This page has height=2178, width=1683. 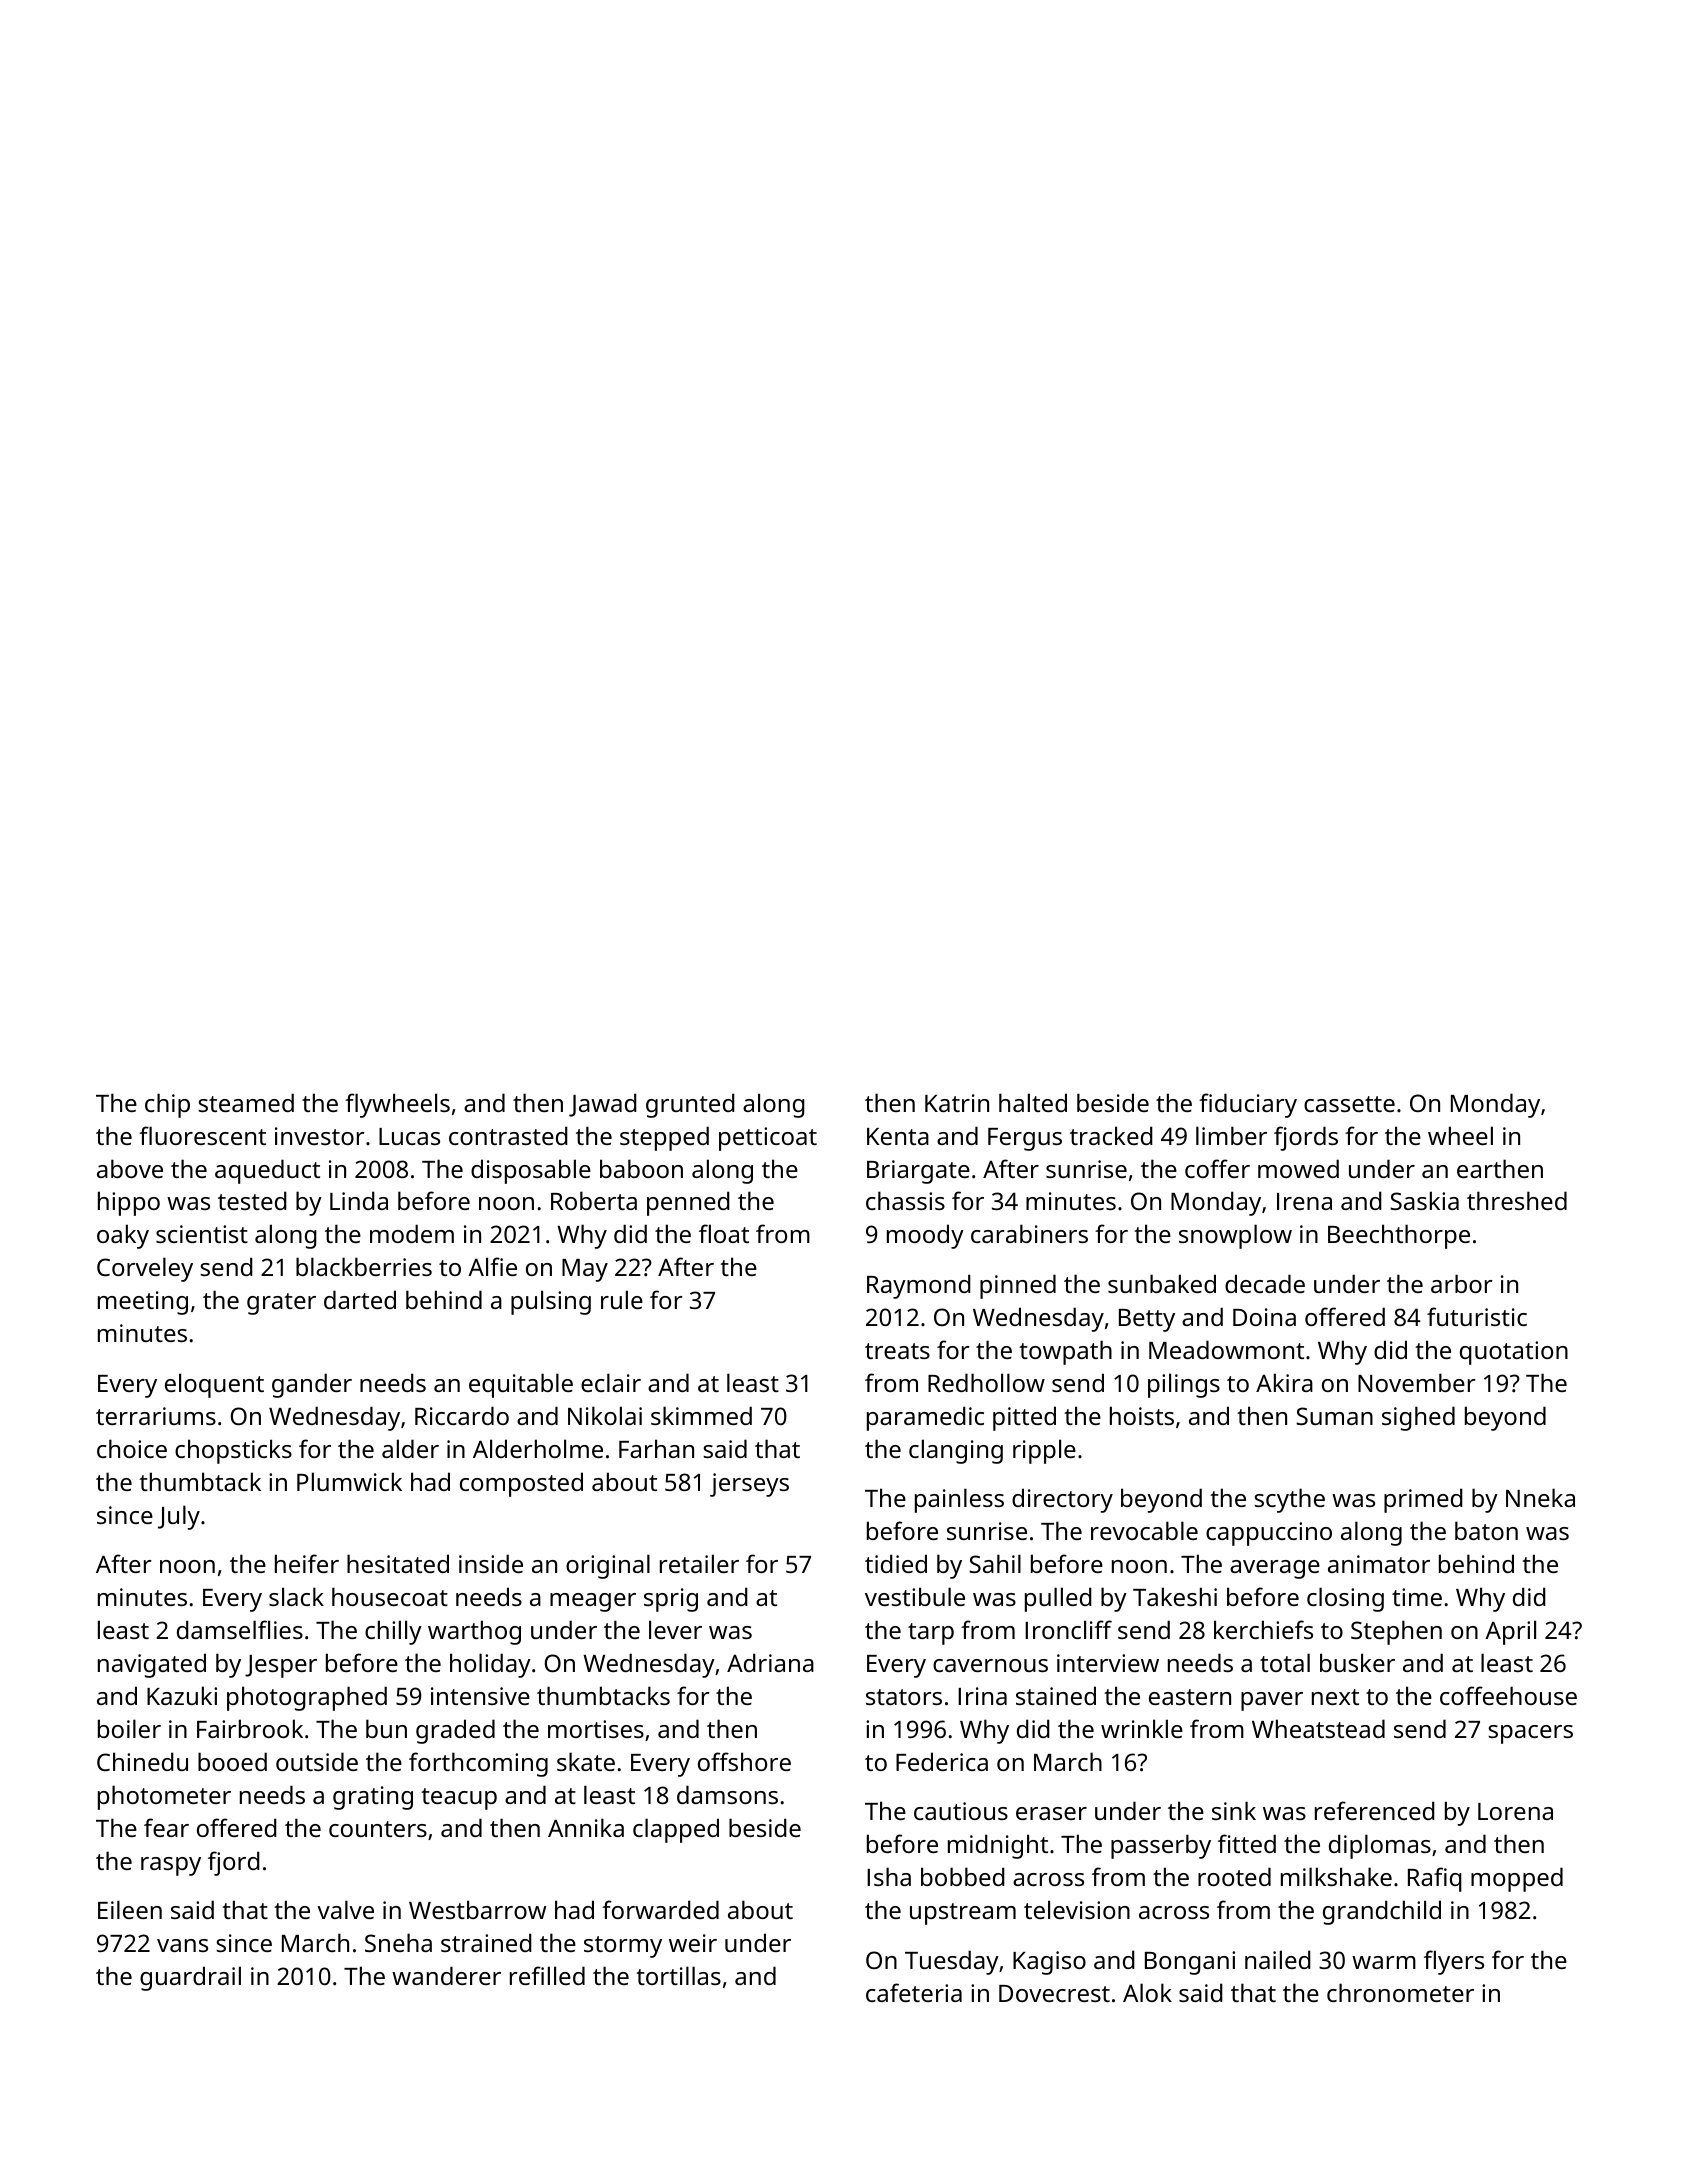 What do you see at coordinates (749, 1485) in the page?
I see `jerseys` at bounding box center [749, 1485].
